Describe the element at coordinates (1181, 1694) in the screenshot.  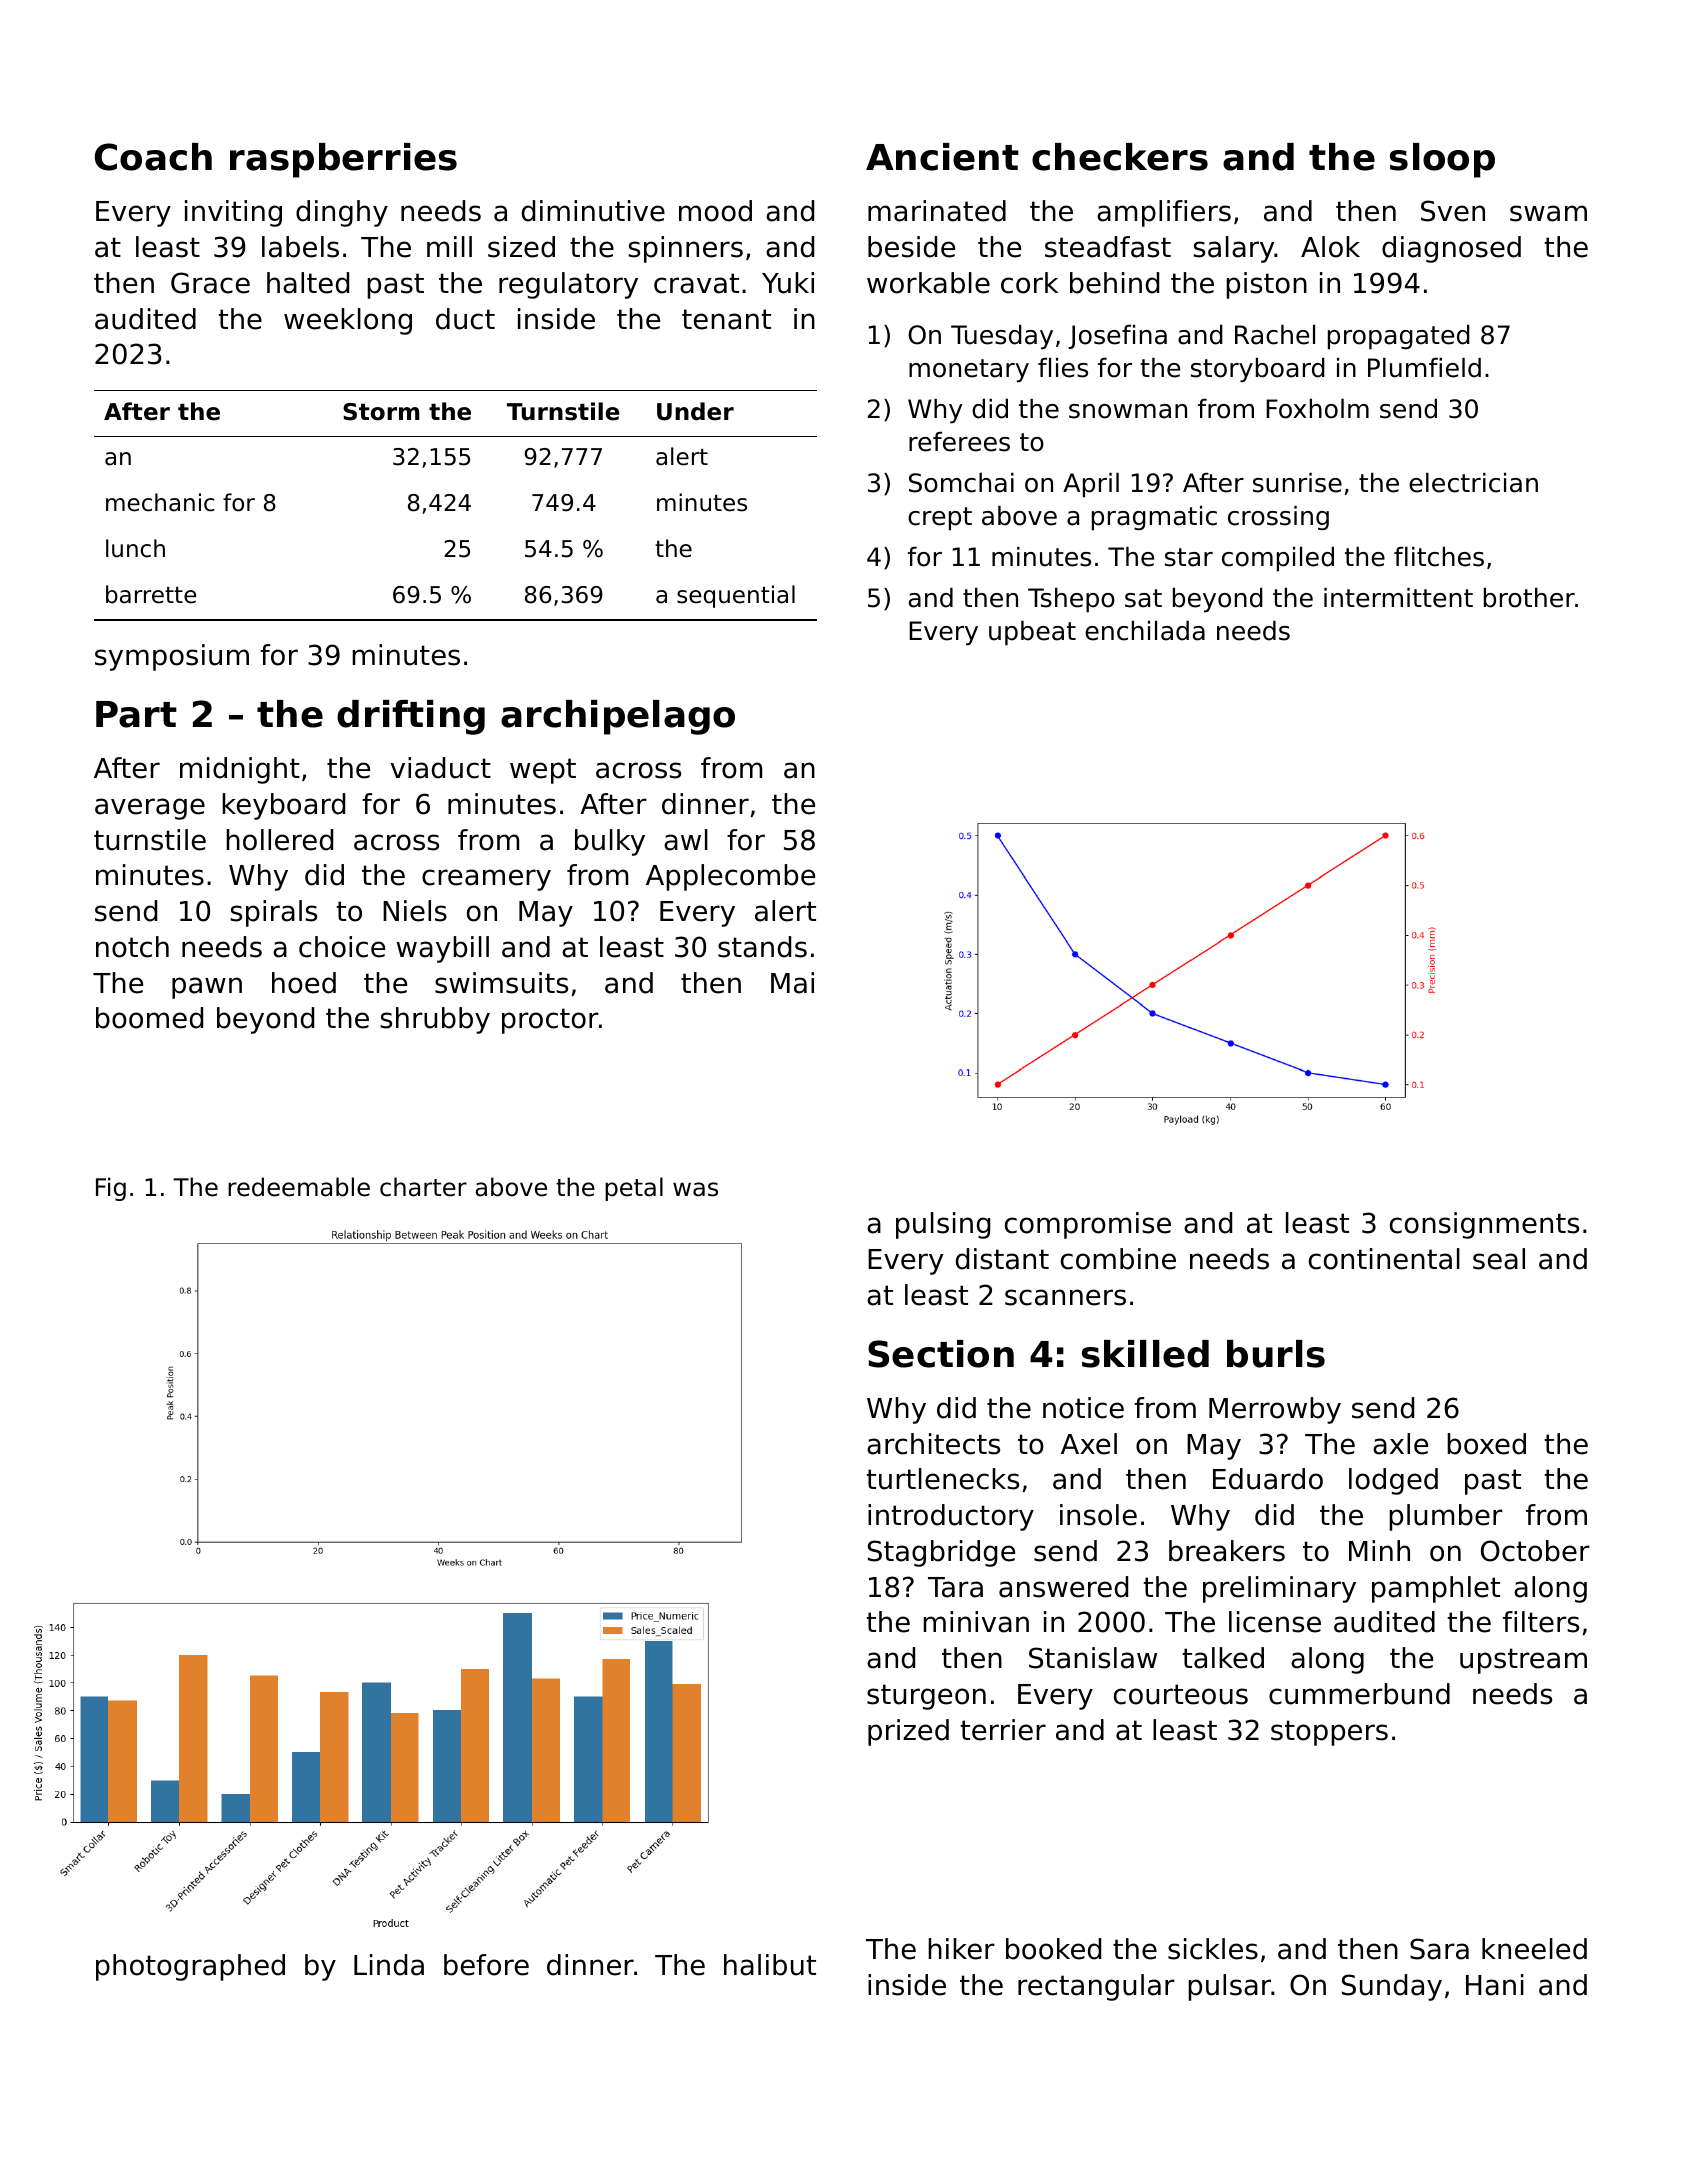
I see `courteous` at that location.
